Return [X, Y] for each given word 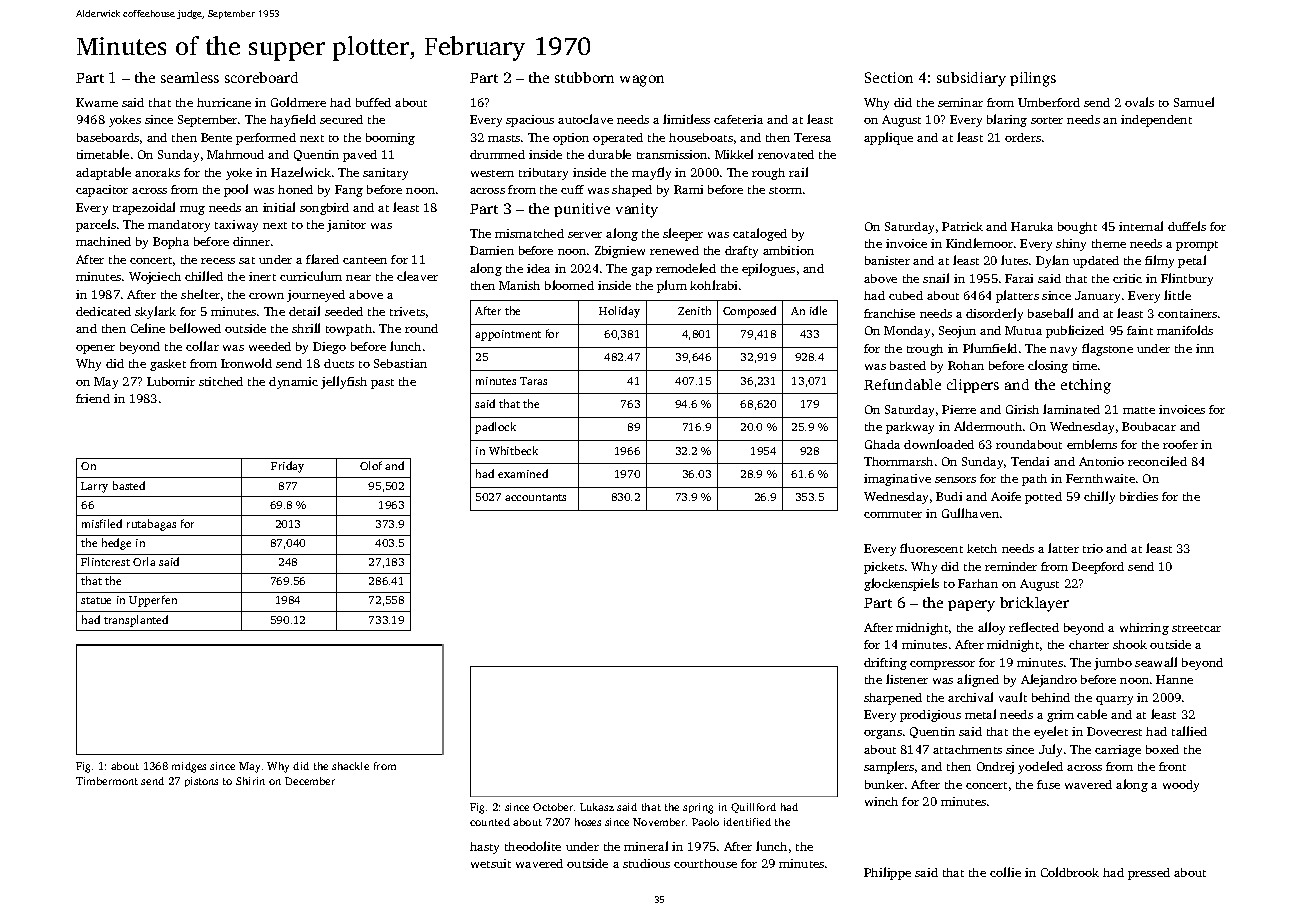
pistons [201, 782]
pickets [884, 568]
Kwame [97, 102]
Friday [287, 467]
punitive [582, 210]
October [553, 807]
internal [1141, 226]
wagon [642, 81]
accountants [535, 497]
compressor [942, 665]
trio [1093, 548]
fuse [1048, 784]
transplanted [136, 621]
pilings [1033, 79]
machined [103, 241]
